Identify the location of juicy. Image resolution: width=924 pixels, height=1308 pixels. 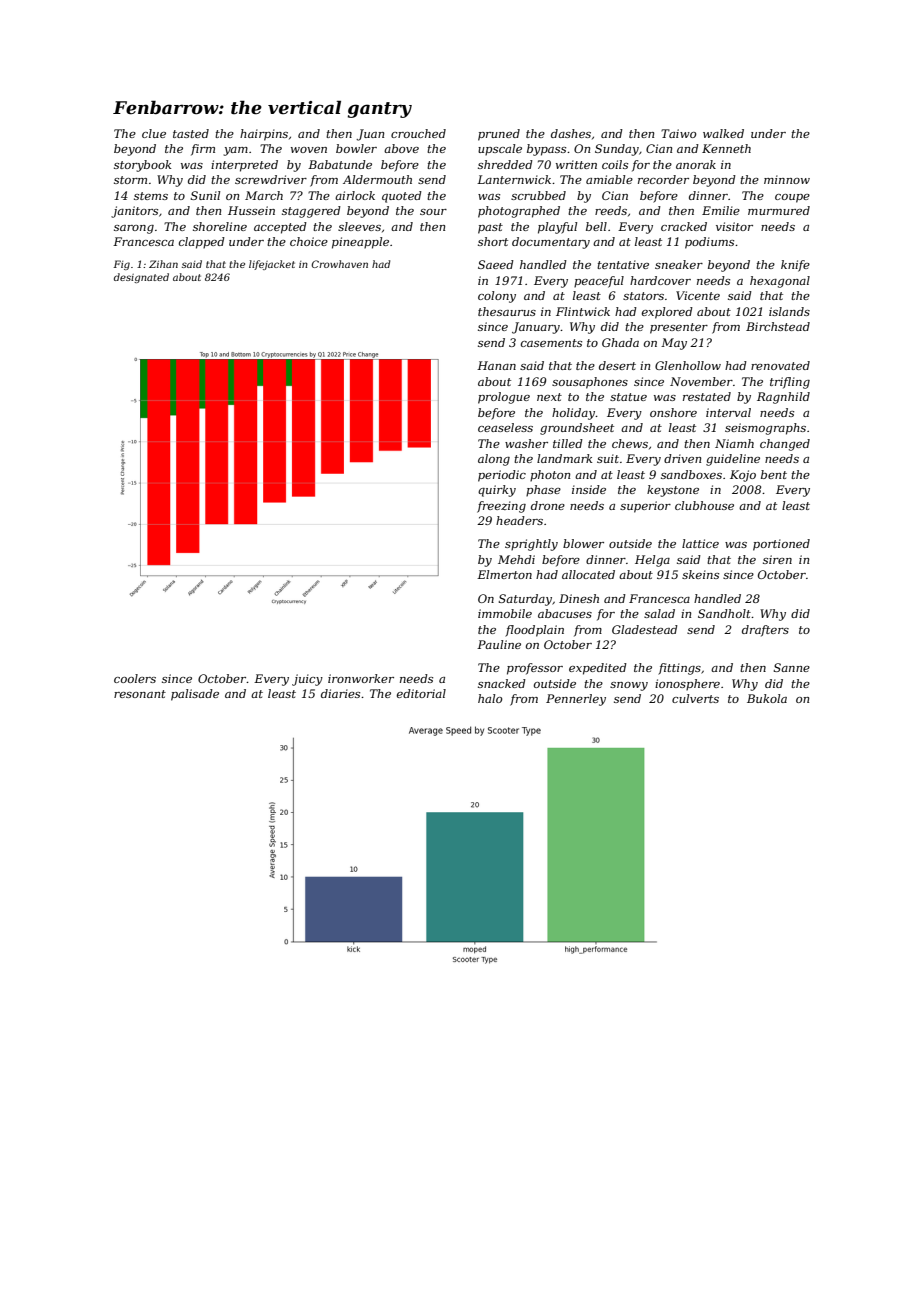
(307, 680).
